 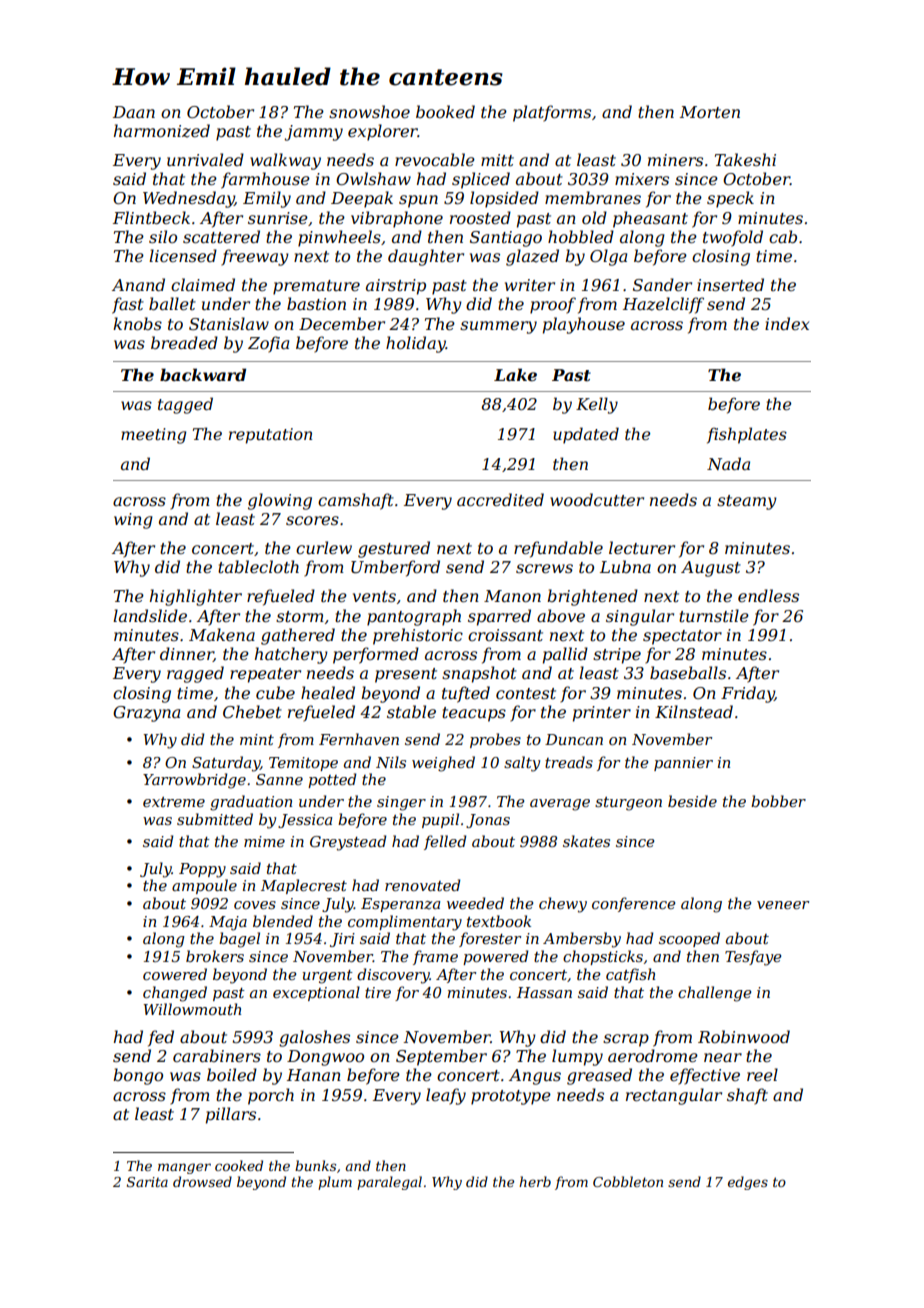 I want to click on highlighter, so click(x=196, y=597).
